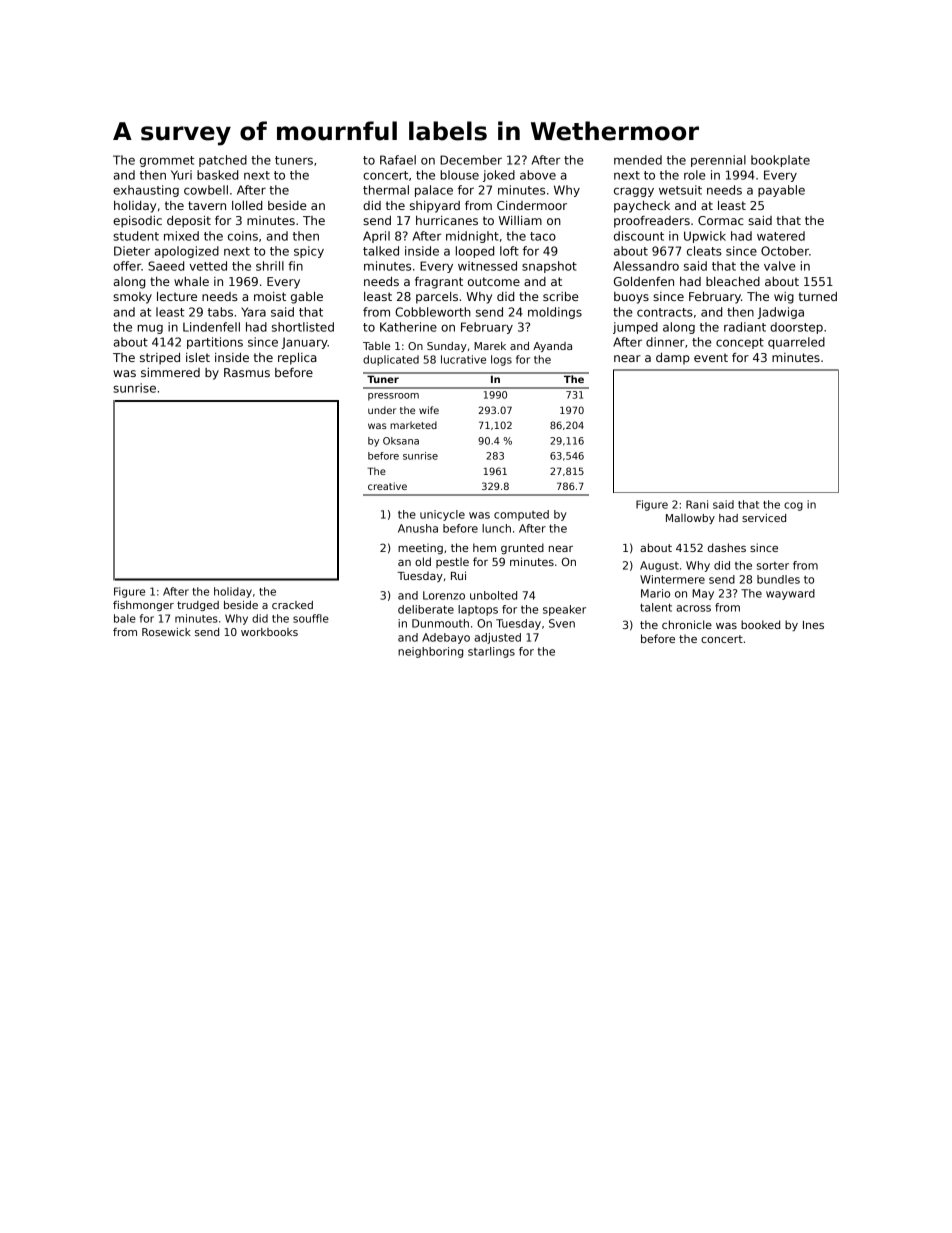  I want to click on perennial, so click(718, 161).
